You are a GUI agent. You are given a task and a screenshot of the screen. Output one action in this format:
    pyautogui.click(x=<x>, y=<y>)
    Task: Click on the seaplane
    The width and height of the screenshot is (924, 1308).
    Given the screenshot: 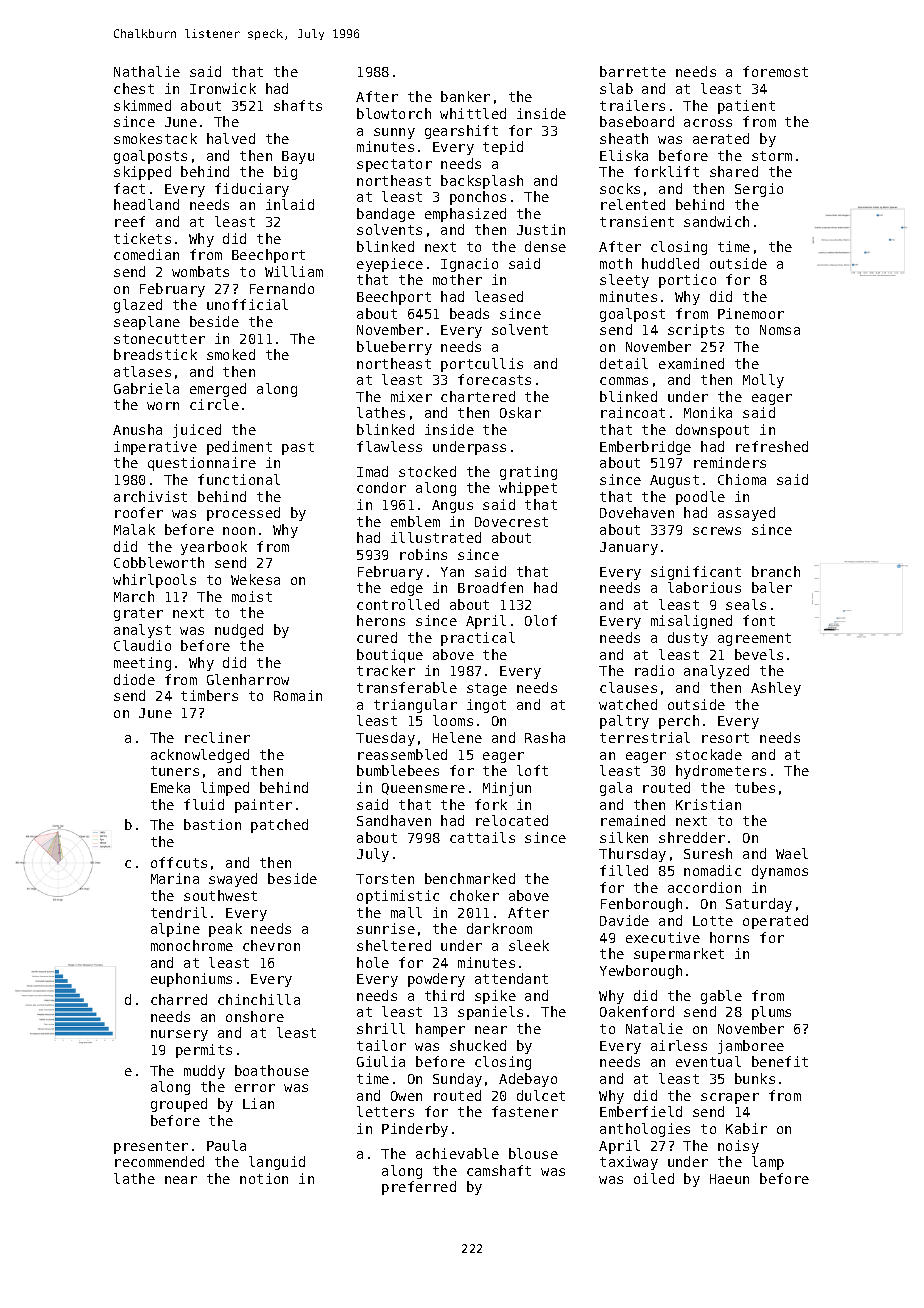 What is the action you would take?
    pyautogui.click(x=147, y=323)
